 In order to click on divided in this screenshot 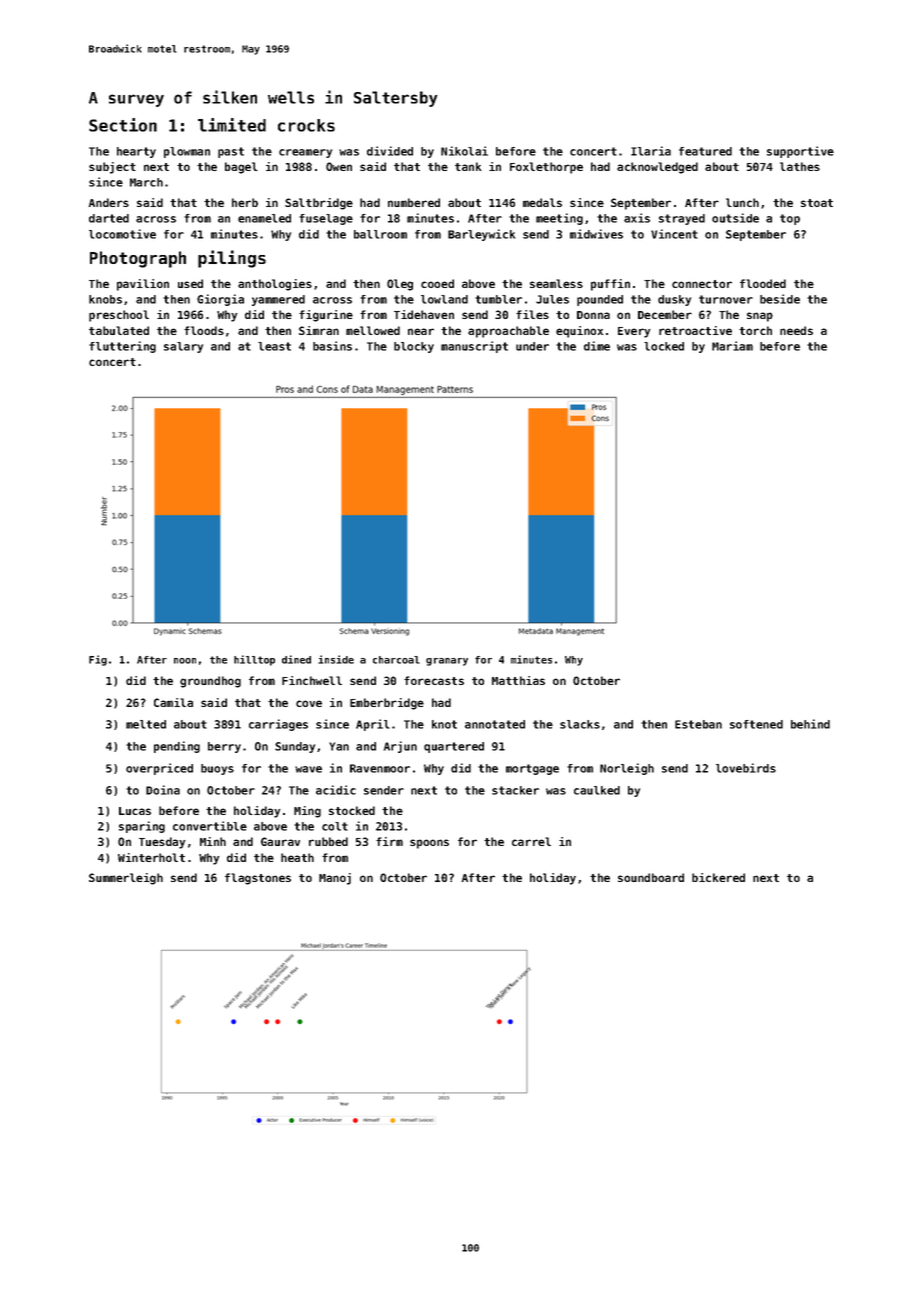, I will do `click(390, 151)`.
